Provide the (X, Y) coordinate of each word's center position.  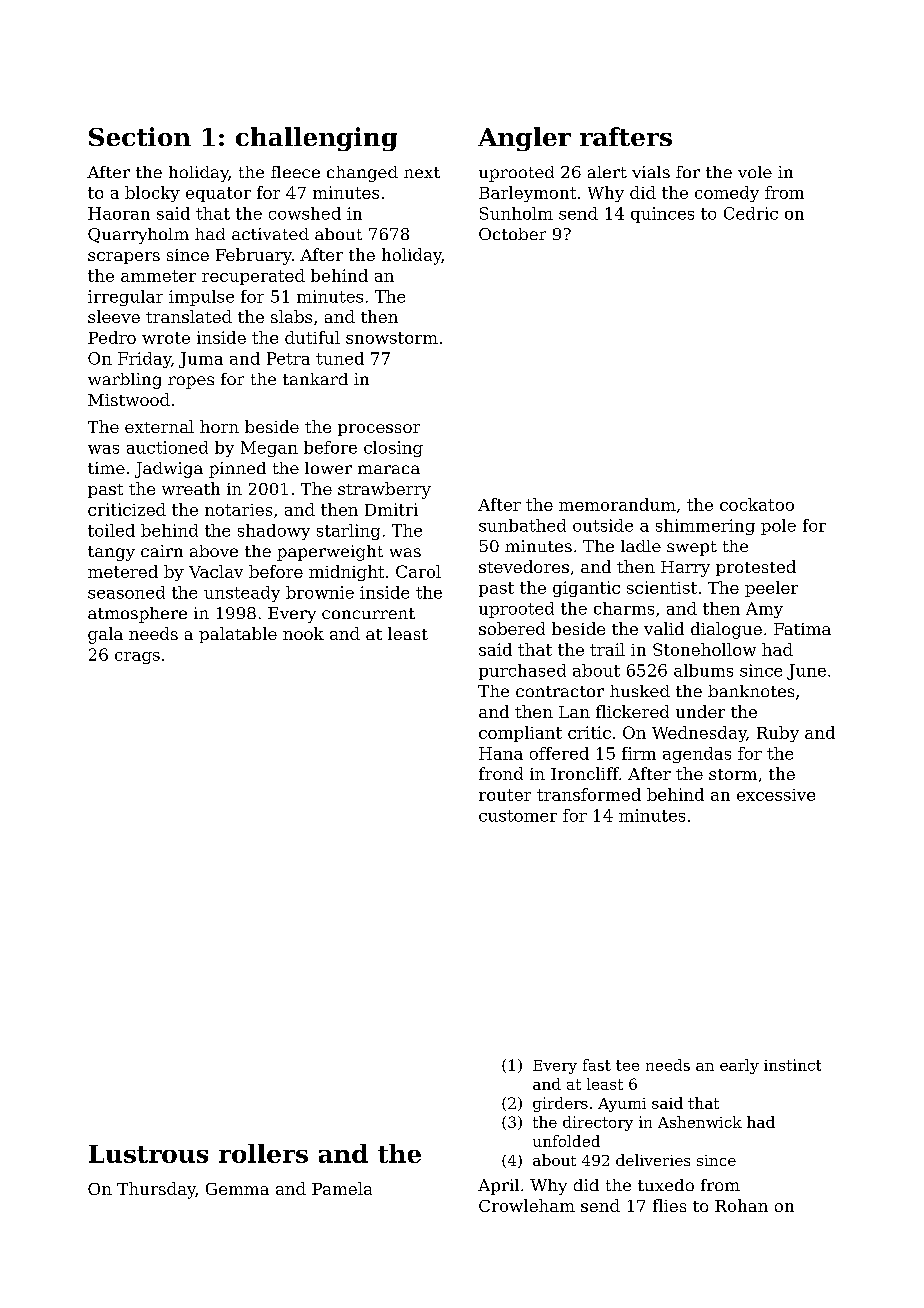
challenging (316, 139)
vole (755, 172)
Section (140, 136)
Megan (269, 449)
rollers (263, 1153)
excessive (776, 795)
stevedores (524, 566)
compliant (520, 734)
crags (137, 658)
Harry (685, 569)
